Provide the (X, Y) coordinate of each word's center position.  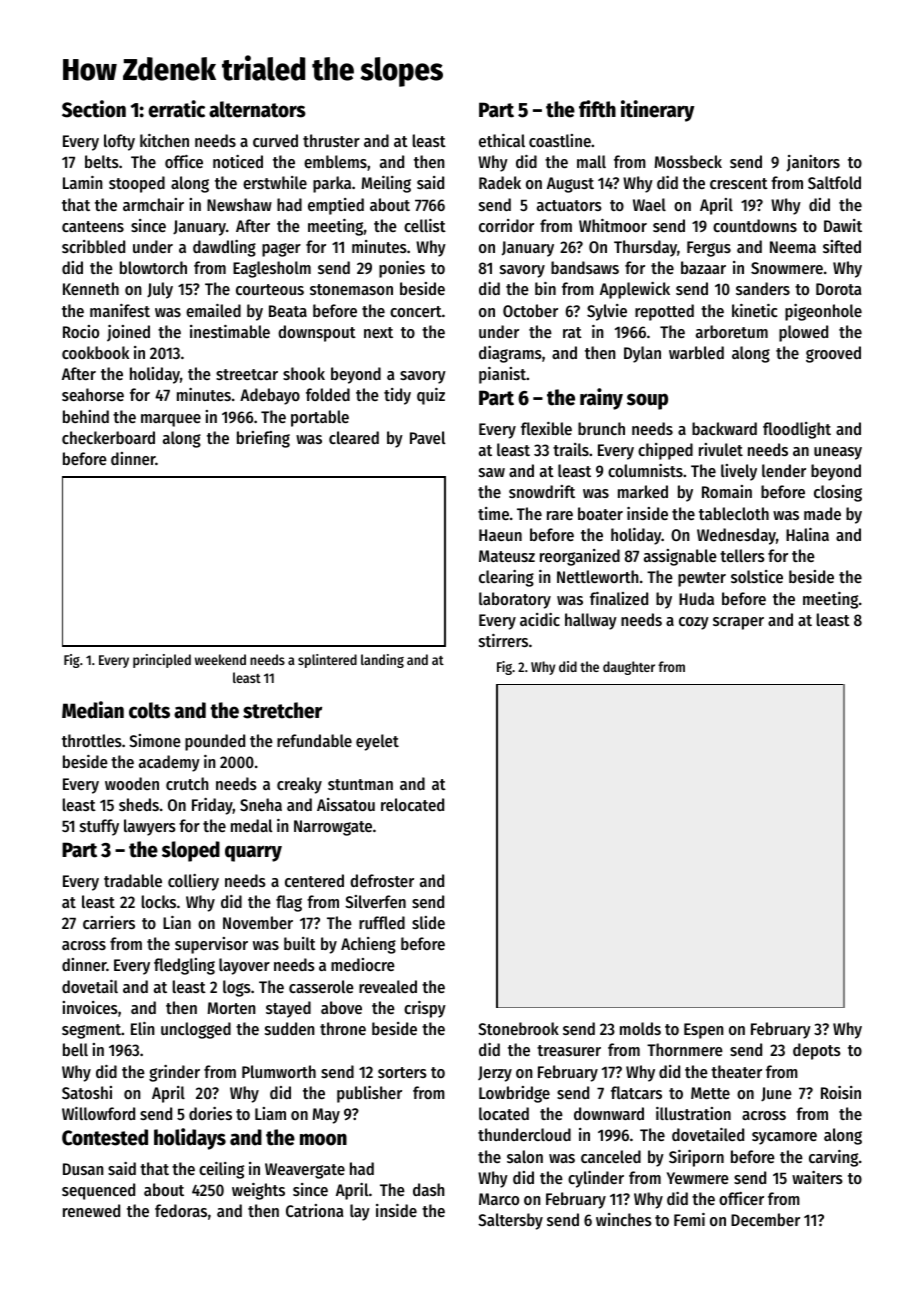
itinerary (657, 111)
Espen (704, 1031)
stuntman (360, 784)
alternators (257, 109)
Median (93, 710)
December (765, 1219)
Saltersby (510, 1221)
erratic (176, 109)
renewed (91, 1210)
